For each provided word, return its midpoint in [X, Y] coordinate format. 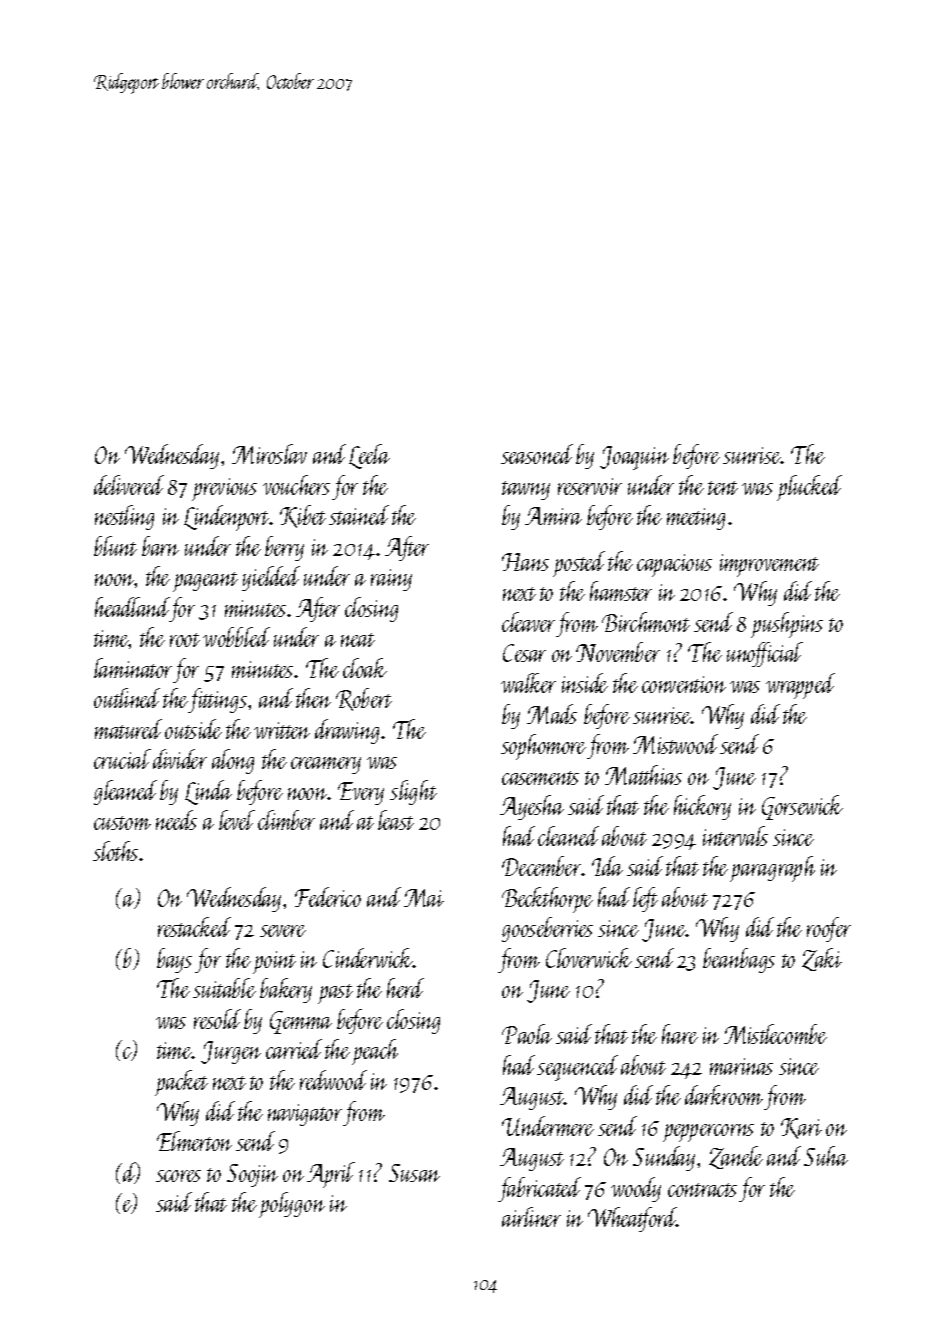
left [645, 899]
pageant [205, 582]
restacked [194, 927]
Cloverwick [589, 958]
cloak [365, 668]
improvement [769, 565]
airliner [531, 1217]
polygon [292, 1205]
